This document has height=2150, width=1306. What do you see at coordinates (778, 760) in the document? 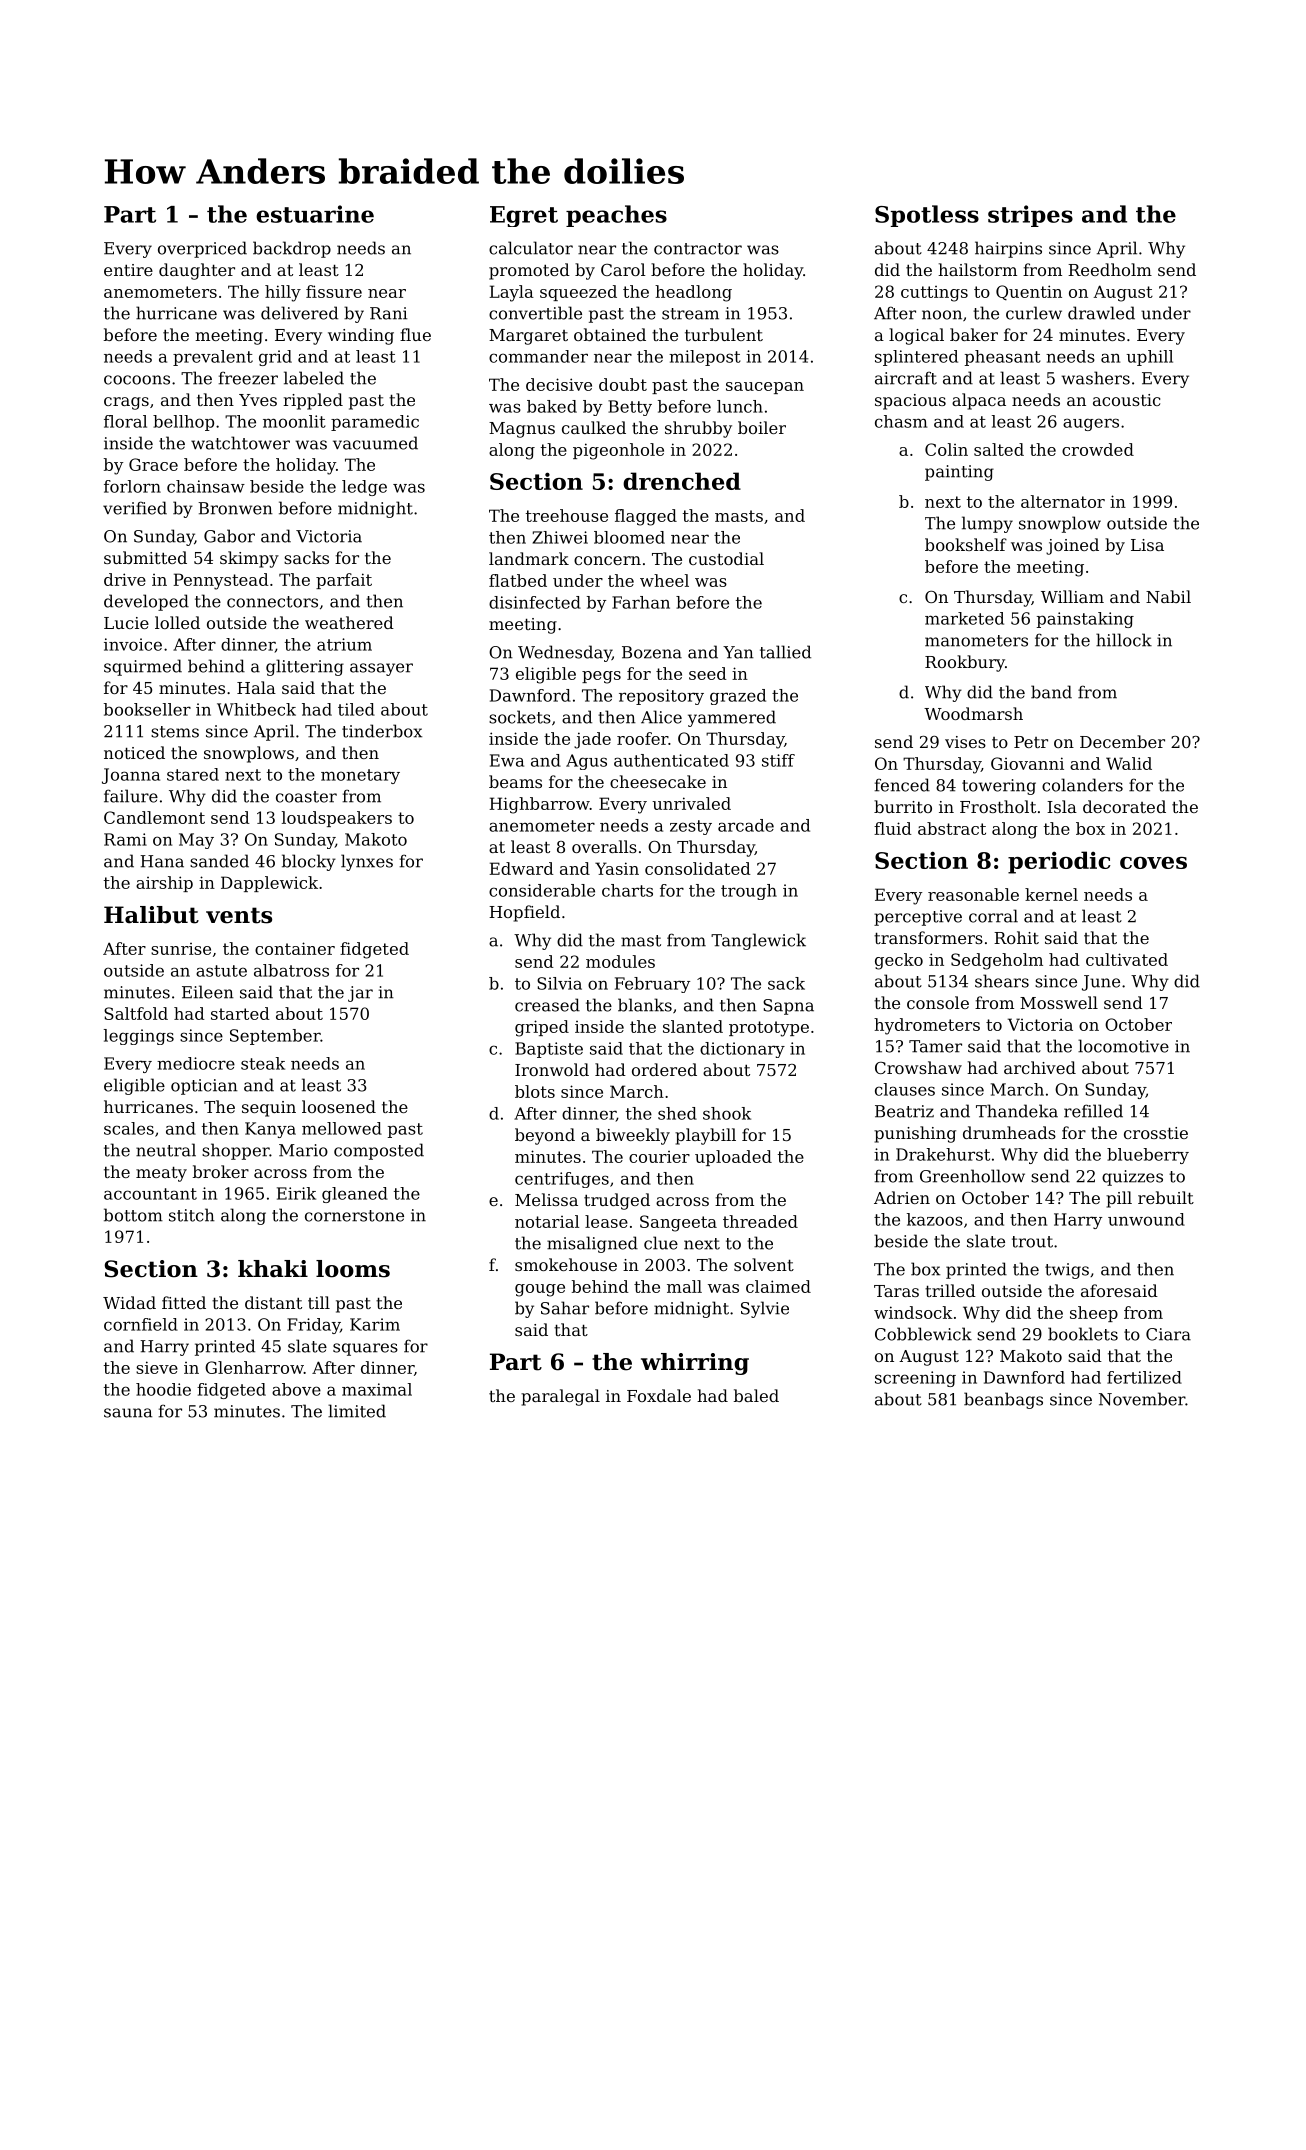
I see `stiff` at bounding box center [778, 760].
